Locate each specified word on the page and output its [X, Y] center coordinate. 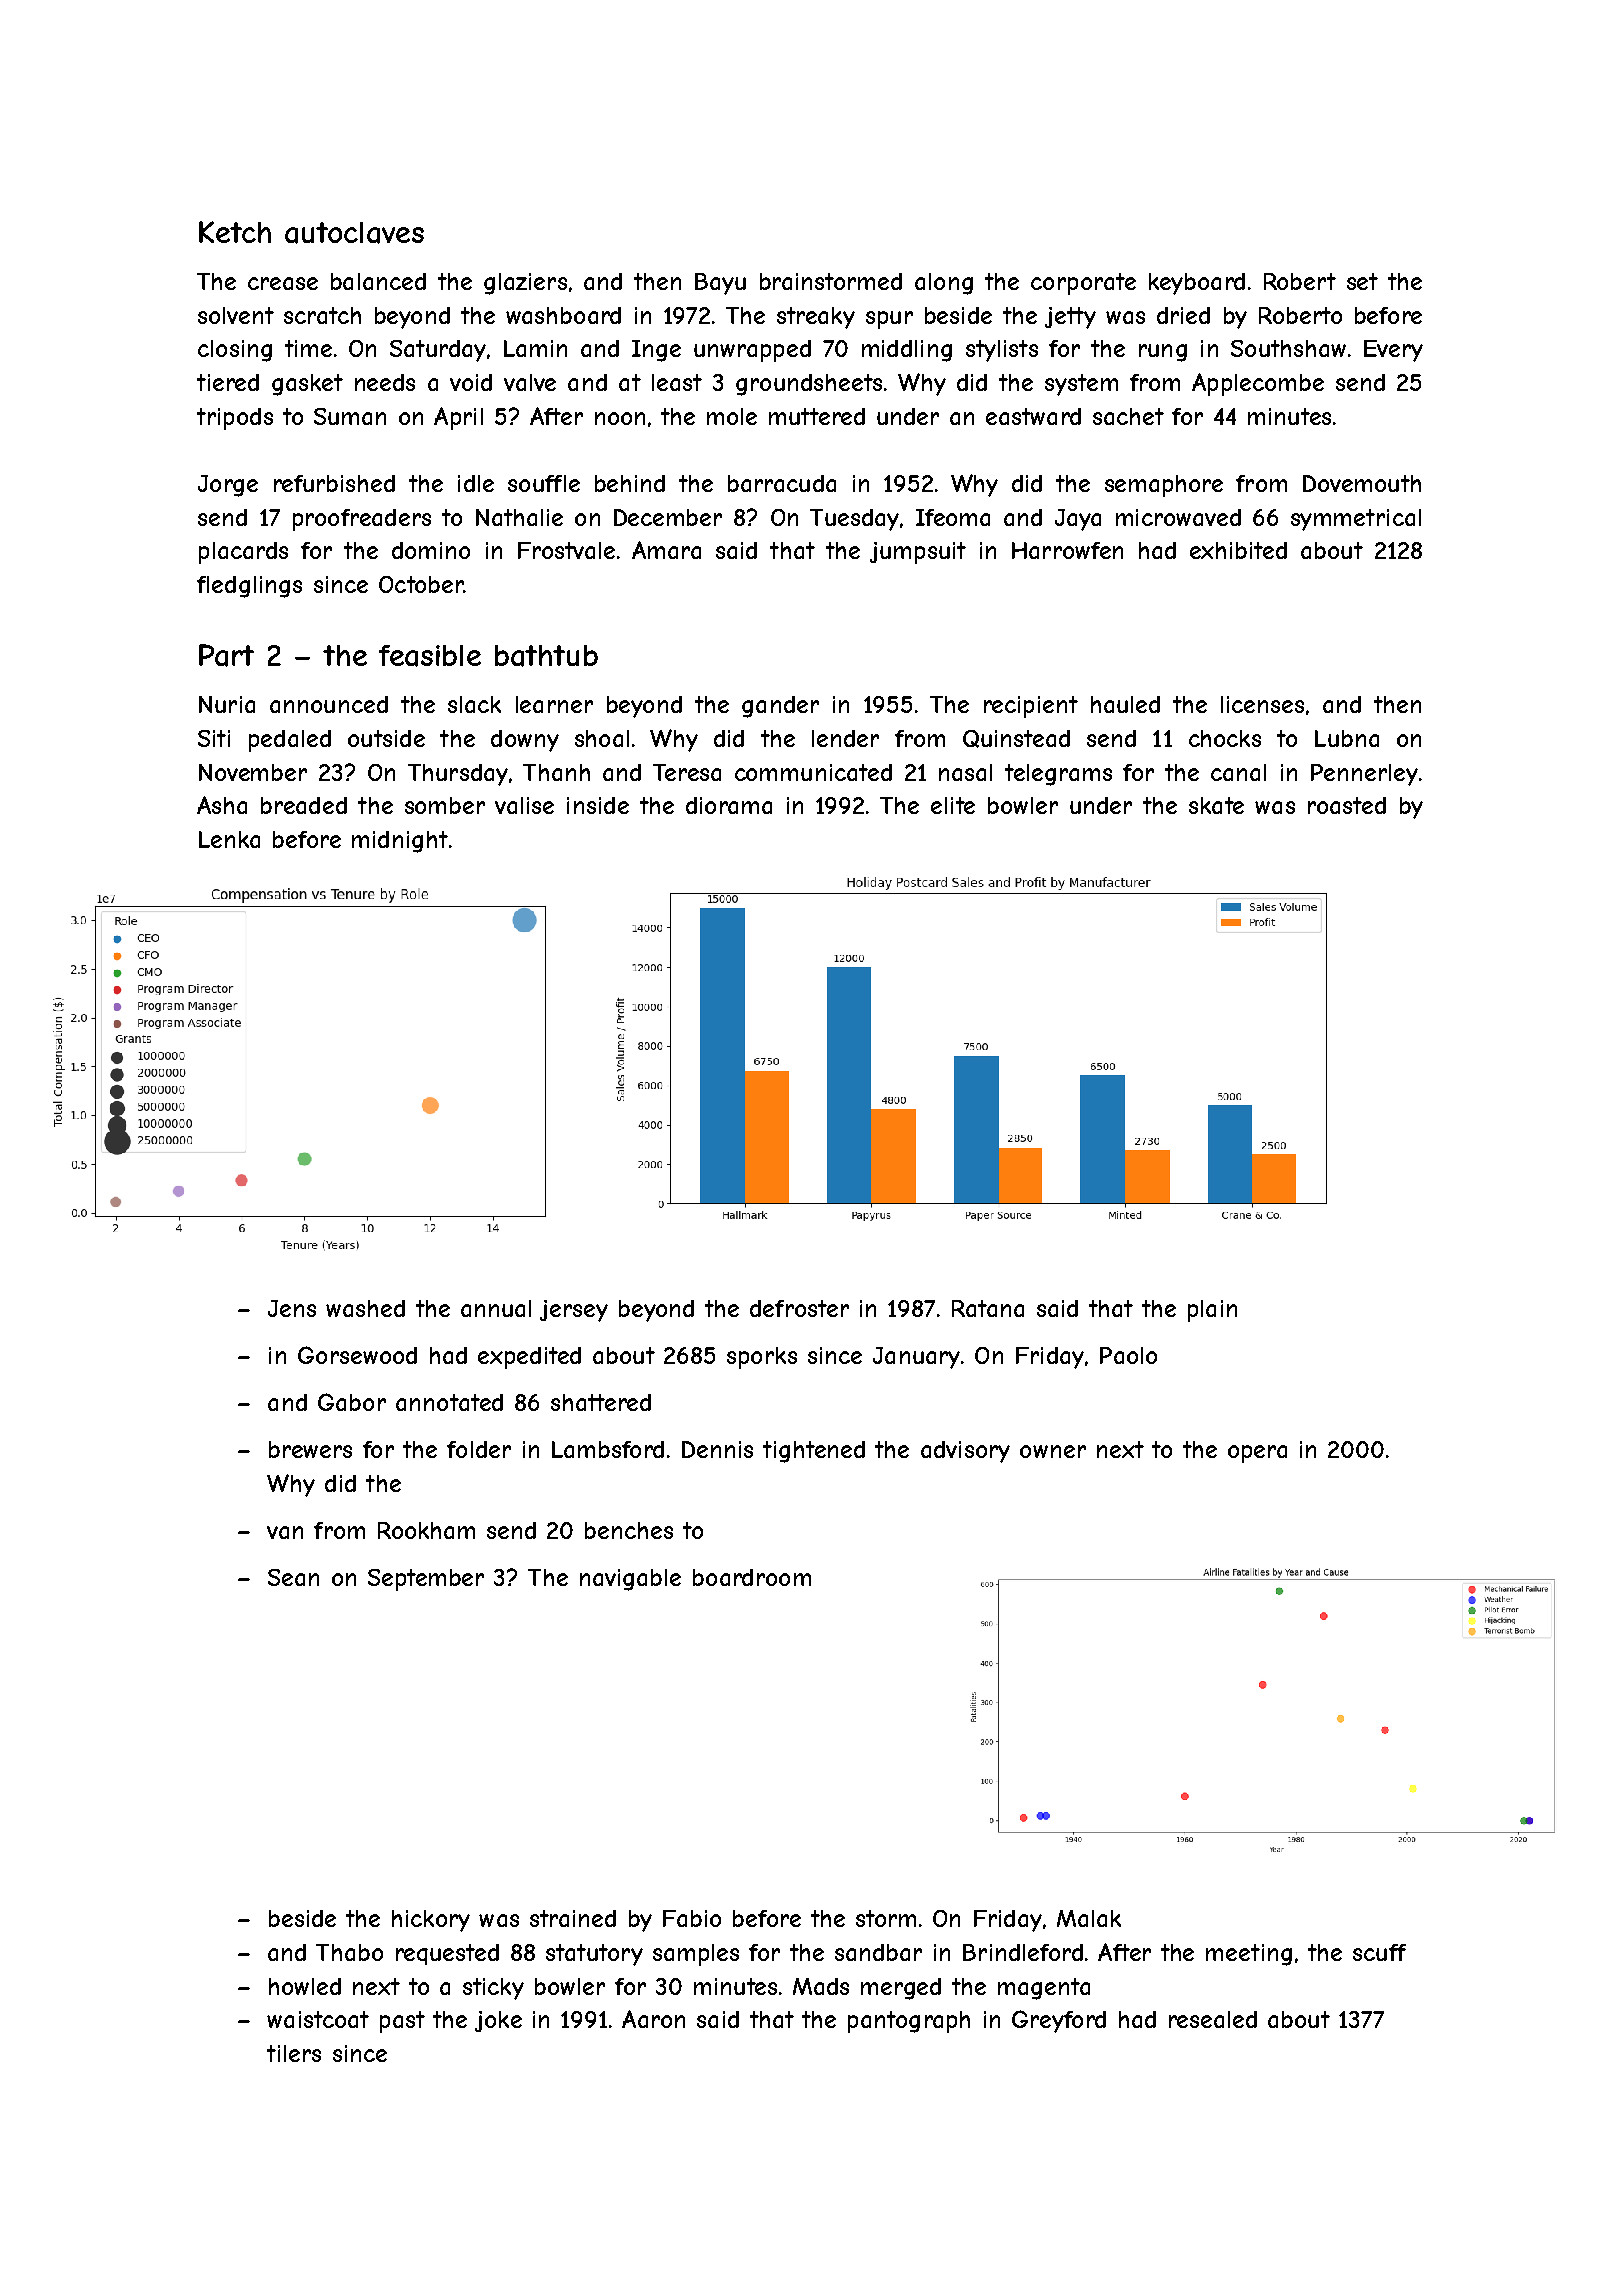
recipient [1031, 707]
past [402, 2022]
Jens [292, 1308]
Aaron [653, 2019]
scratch [322, 315]
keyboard [1197, 284]
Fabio [692, 1918]
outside [386, 738]
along [944, 284]
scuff [1379, 1952]
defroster [799, 1308]
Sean [293, 1577]
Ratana [988, 1308]
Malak [1089, 1918]
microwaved [1178, 517]
